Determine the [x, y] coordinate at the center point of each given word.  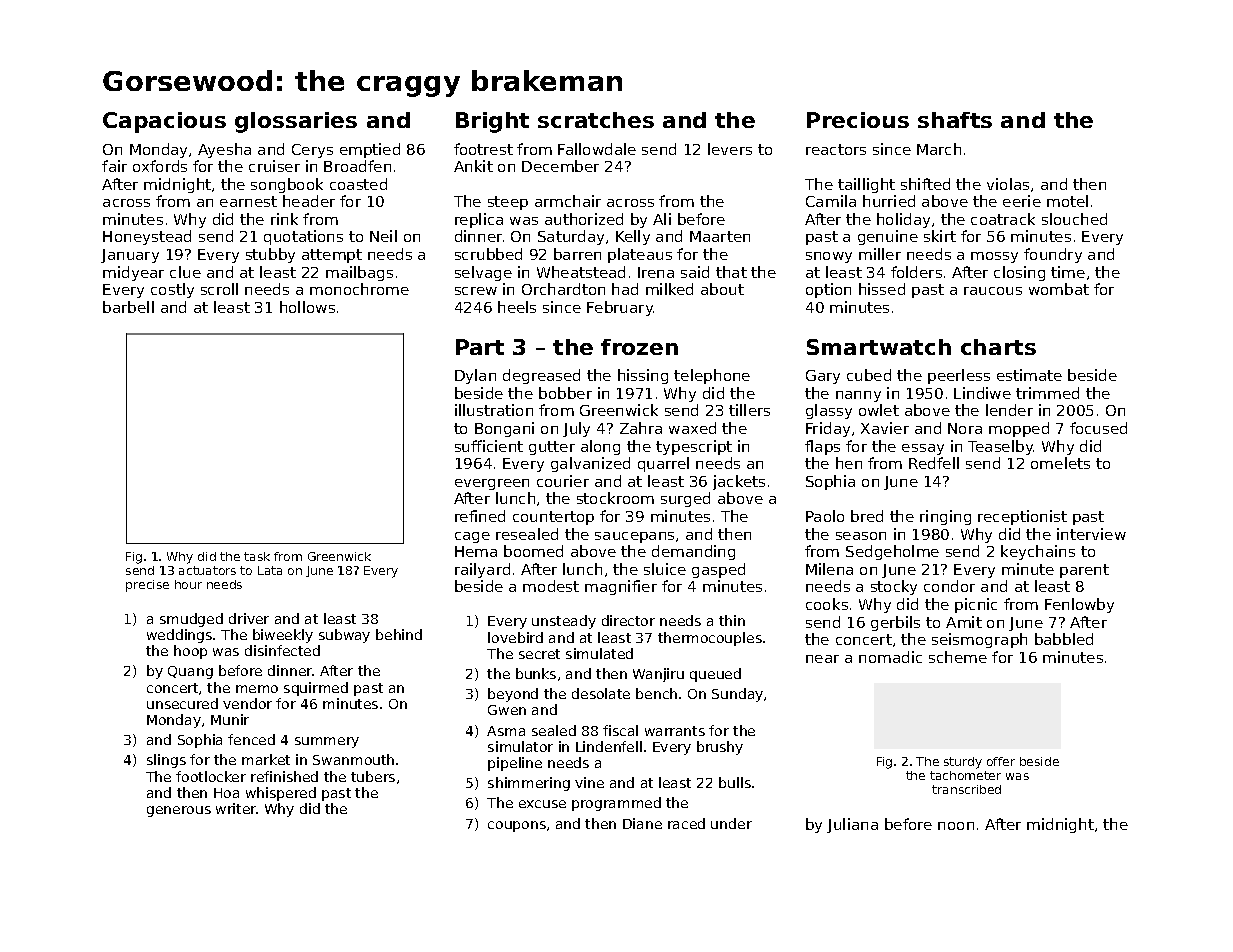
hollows [307, 307]
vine [589, 782]
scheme [958, 657]
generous [179, 811]
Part [480, 347]
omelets [1060, 463]
